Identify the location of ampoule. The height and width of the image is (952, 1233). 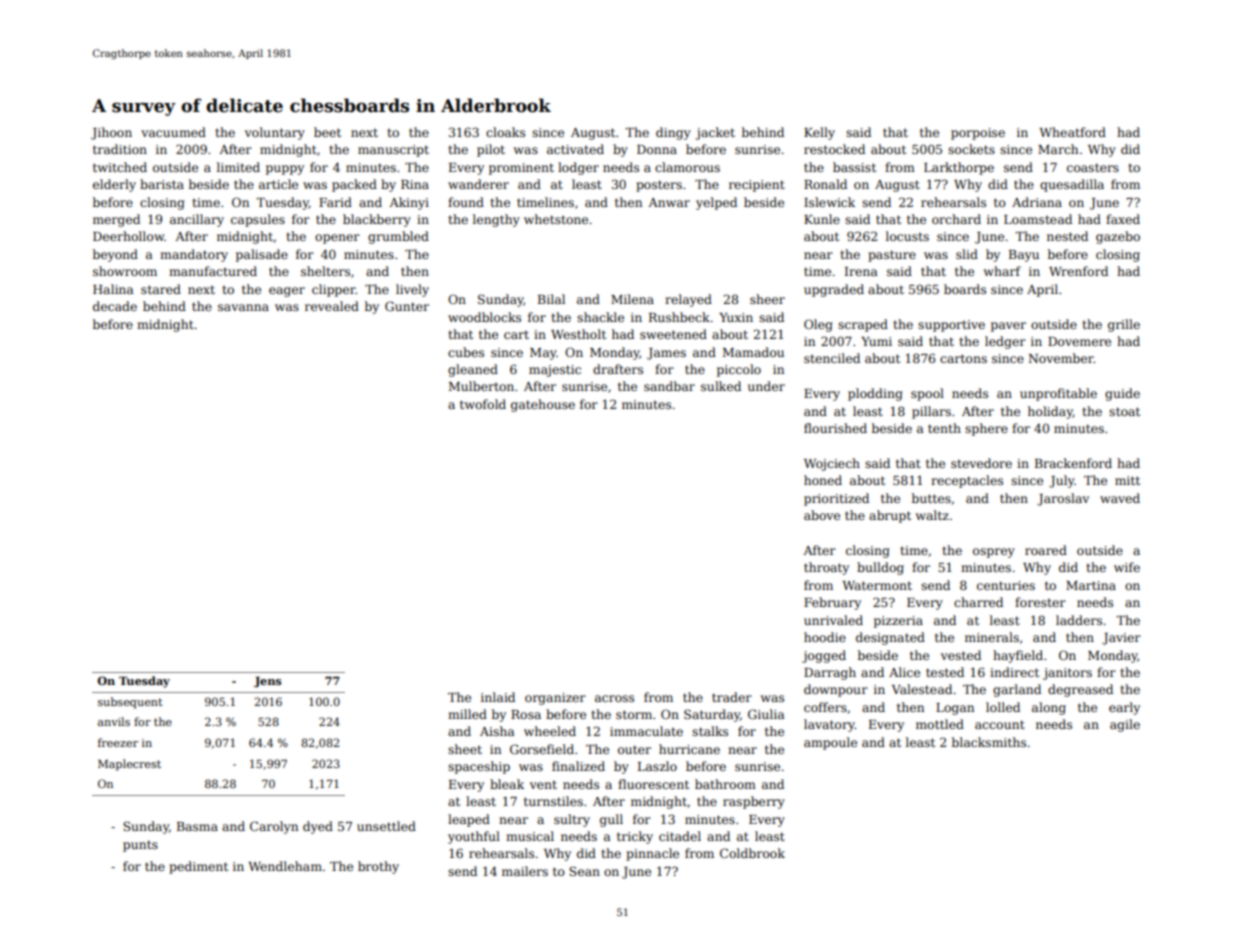
(830, 743).
